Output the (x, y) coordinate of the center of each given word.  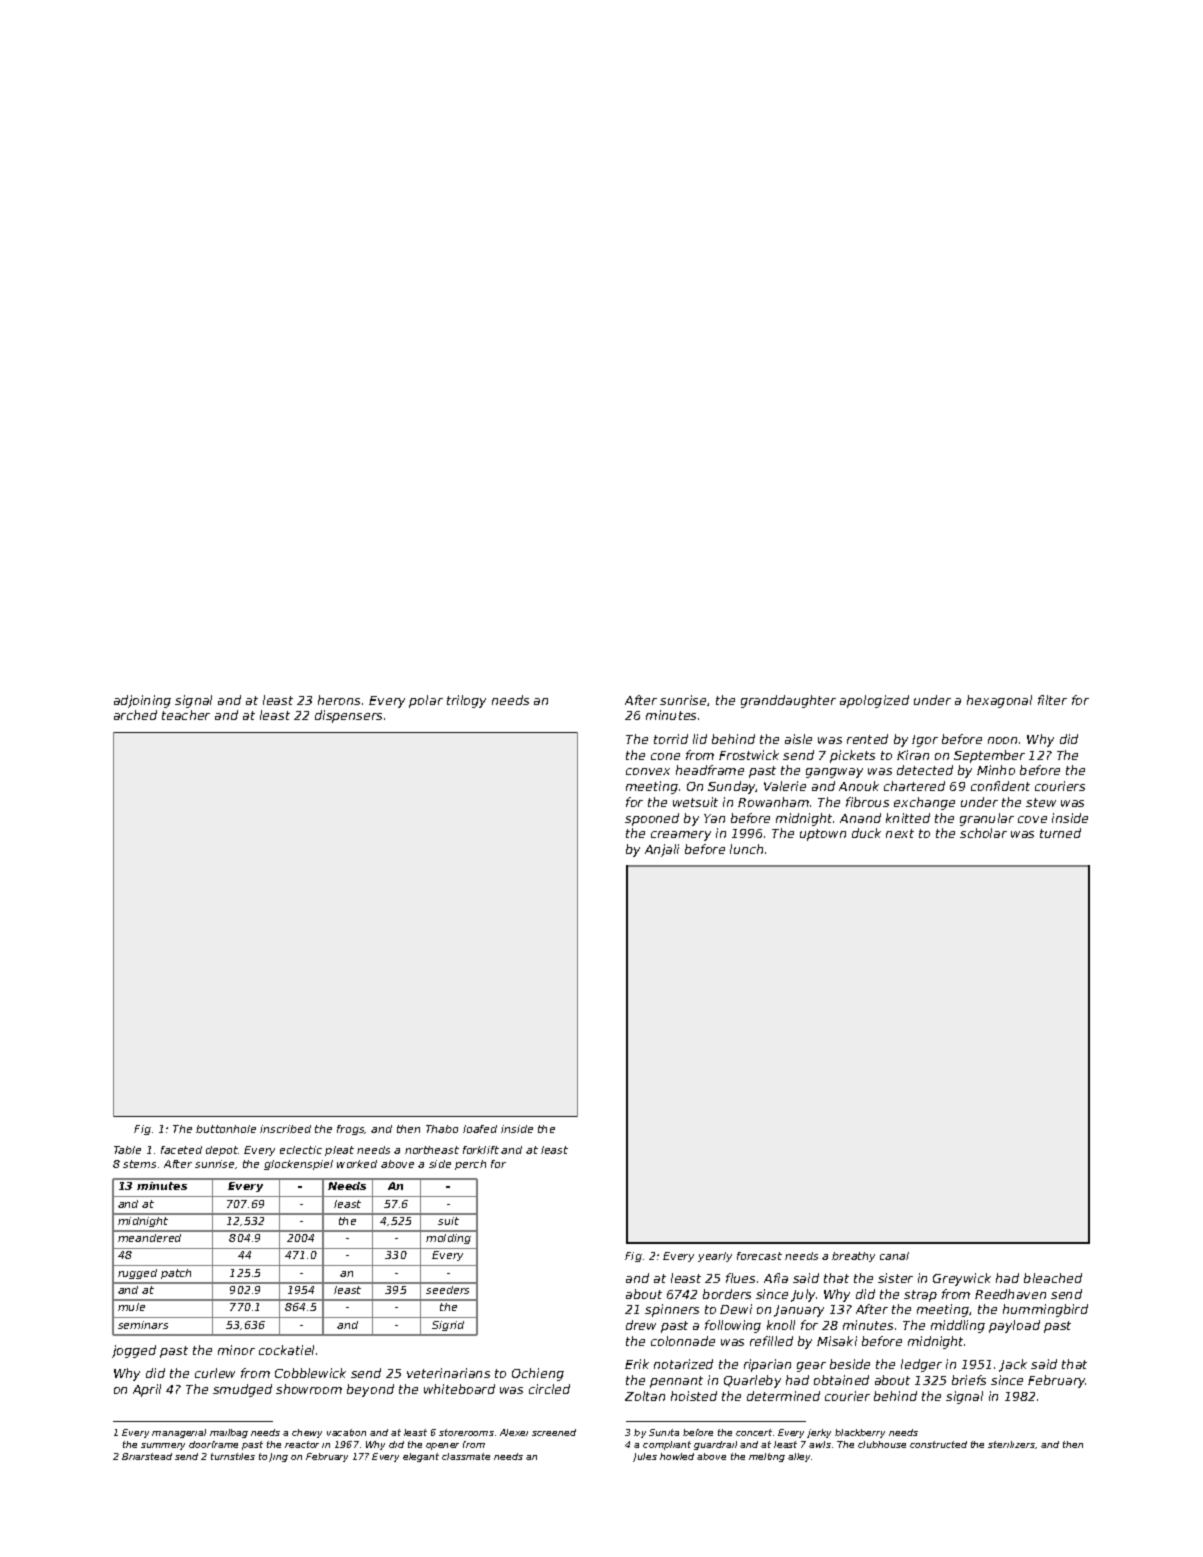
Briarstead (147, 1456)
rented (867, 739)
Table (127, 1150)
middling (958, 1326)
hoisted (694, 1396)
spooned (652, 819)
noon (1002, 740)
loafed (480, 1129)
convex (648, 771)
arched (135, 715)
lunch (746, 849)
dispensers (348, 716)
